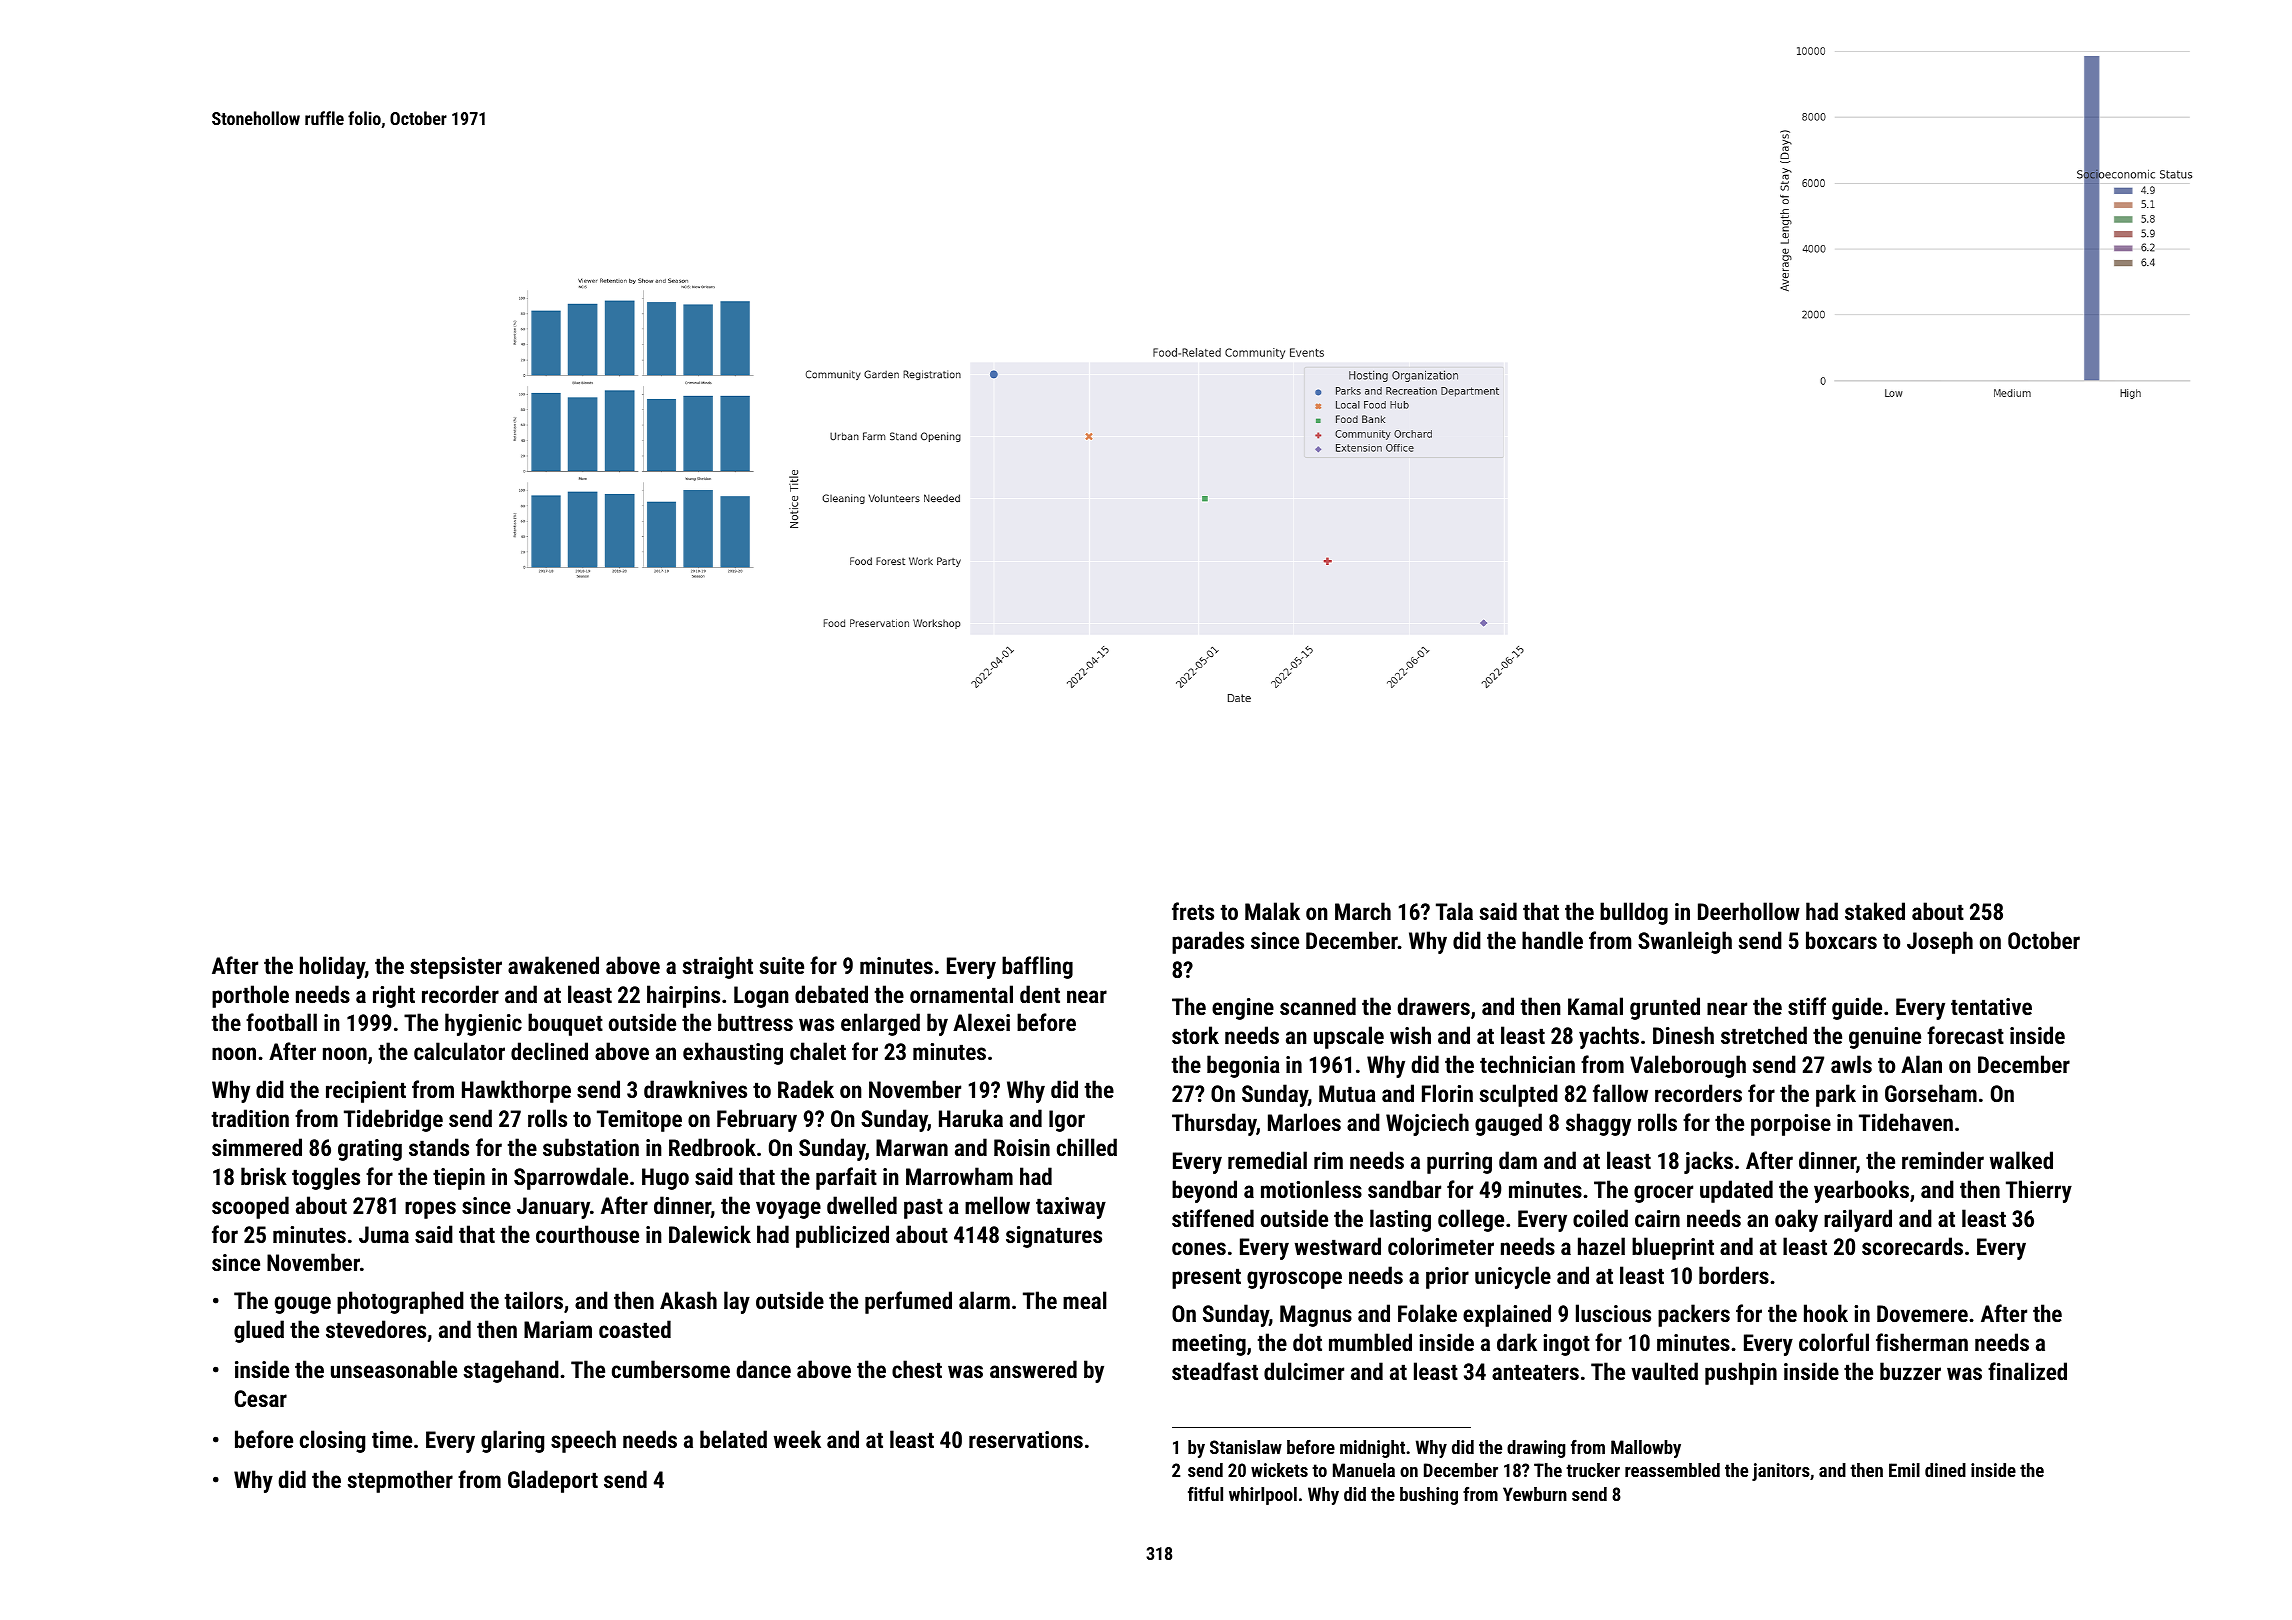  What do you see at coordinates (553, 1481) in the page?
I see `Gladeport` at bounding box center [553, 1481].
